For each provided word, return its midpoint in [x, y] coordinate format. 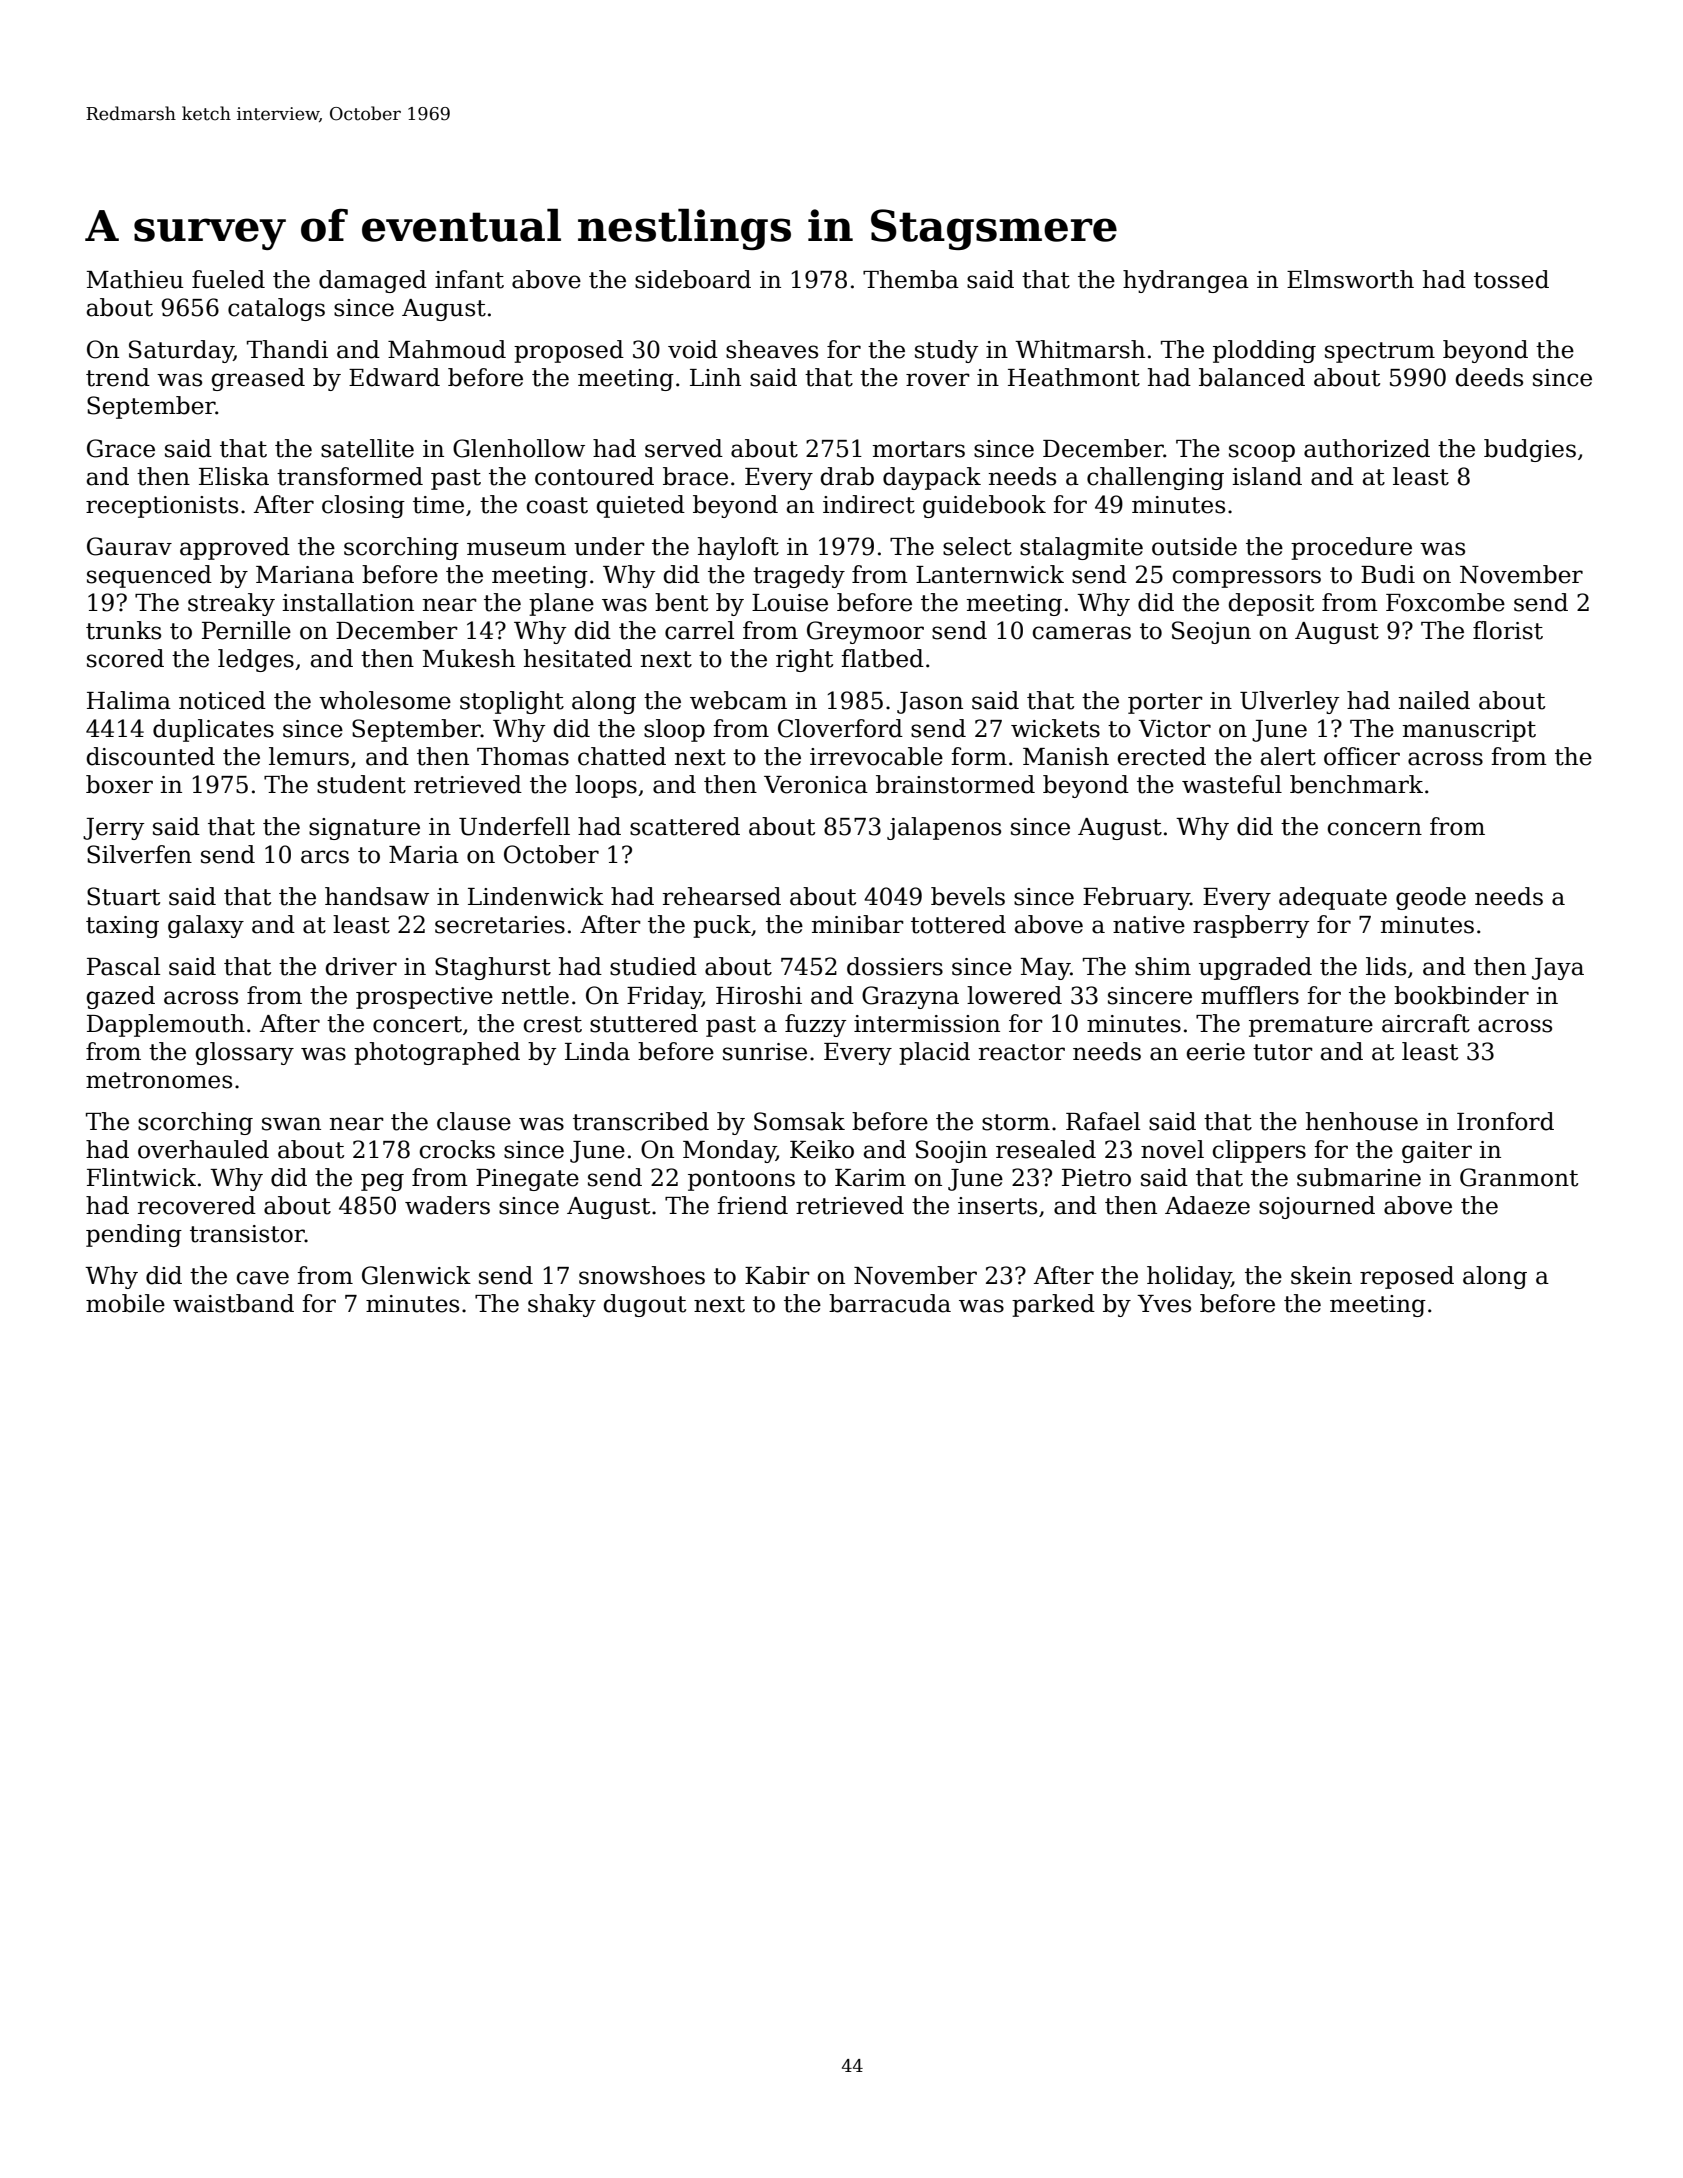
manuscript [1469, 731]
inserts [997, 1206]
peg [382, 1182]
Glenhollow [519, 448]
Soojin [951, 1151]
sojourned [1317, 1207]
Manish [1066, 756]
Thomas [523, 756]
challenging [1155, 478]
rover [938, 380]
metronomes [159, 1080]
